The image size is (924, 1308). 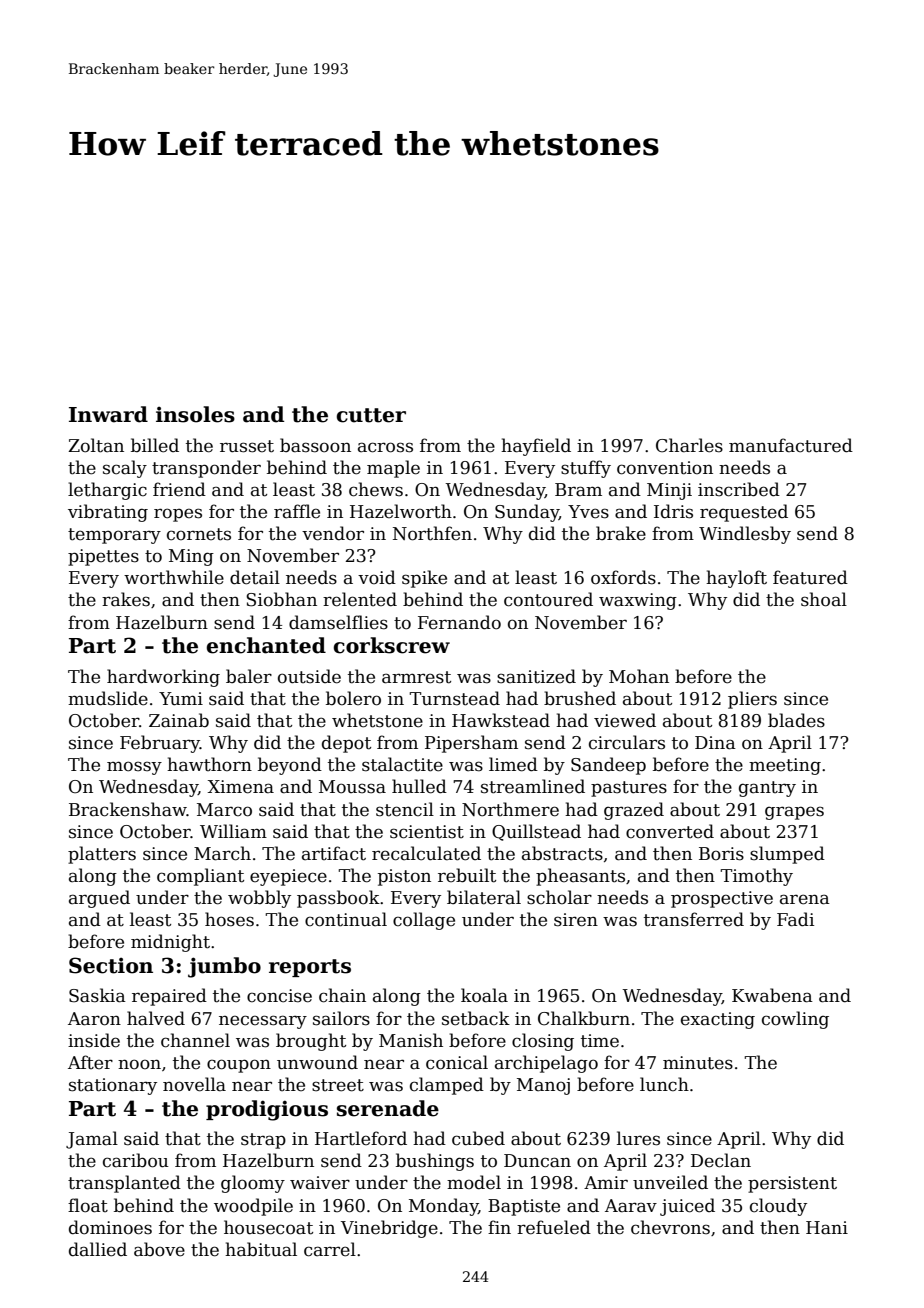 What do you see at coordinates (263, 1141) in the screenshot?
I see `strap` at bounding box center [263, 1141].
